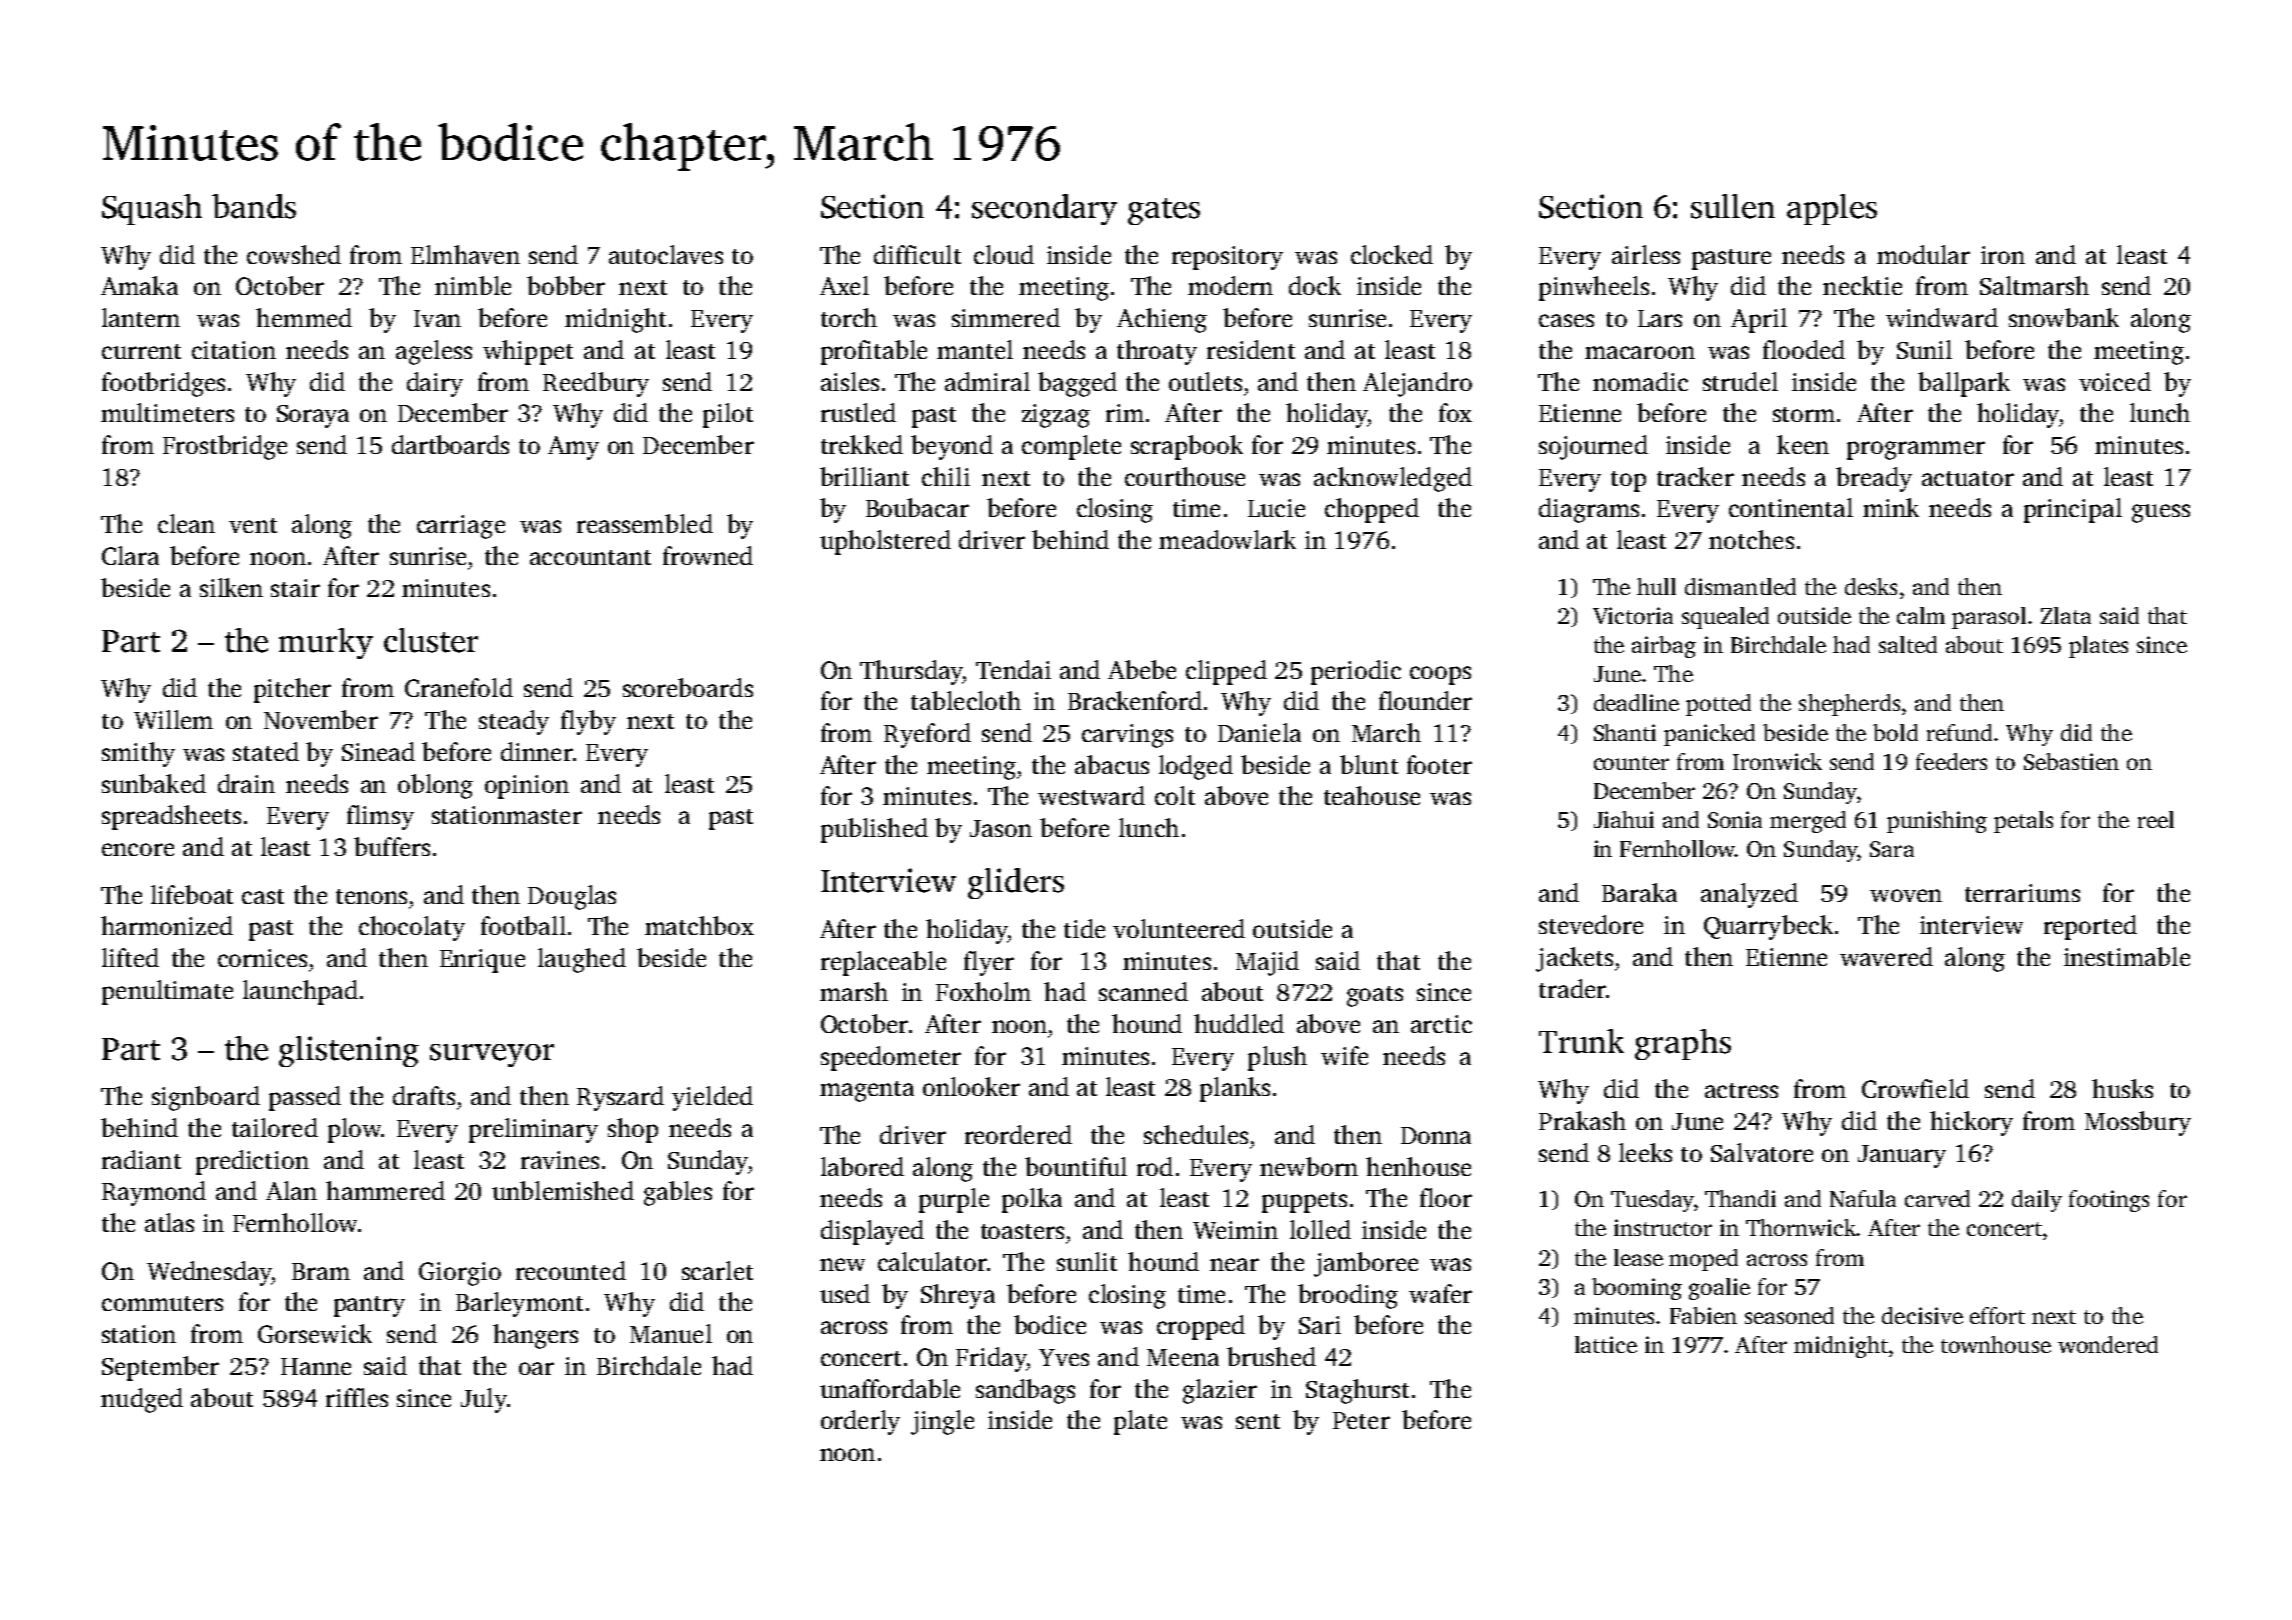 This document has width=2292, height=1620. Describe the element at coordinates (2161, 513) in the document. I see `guess` at that location.
